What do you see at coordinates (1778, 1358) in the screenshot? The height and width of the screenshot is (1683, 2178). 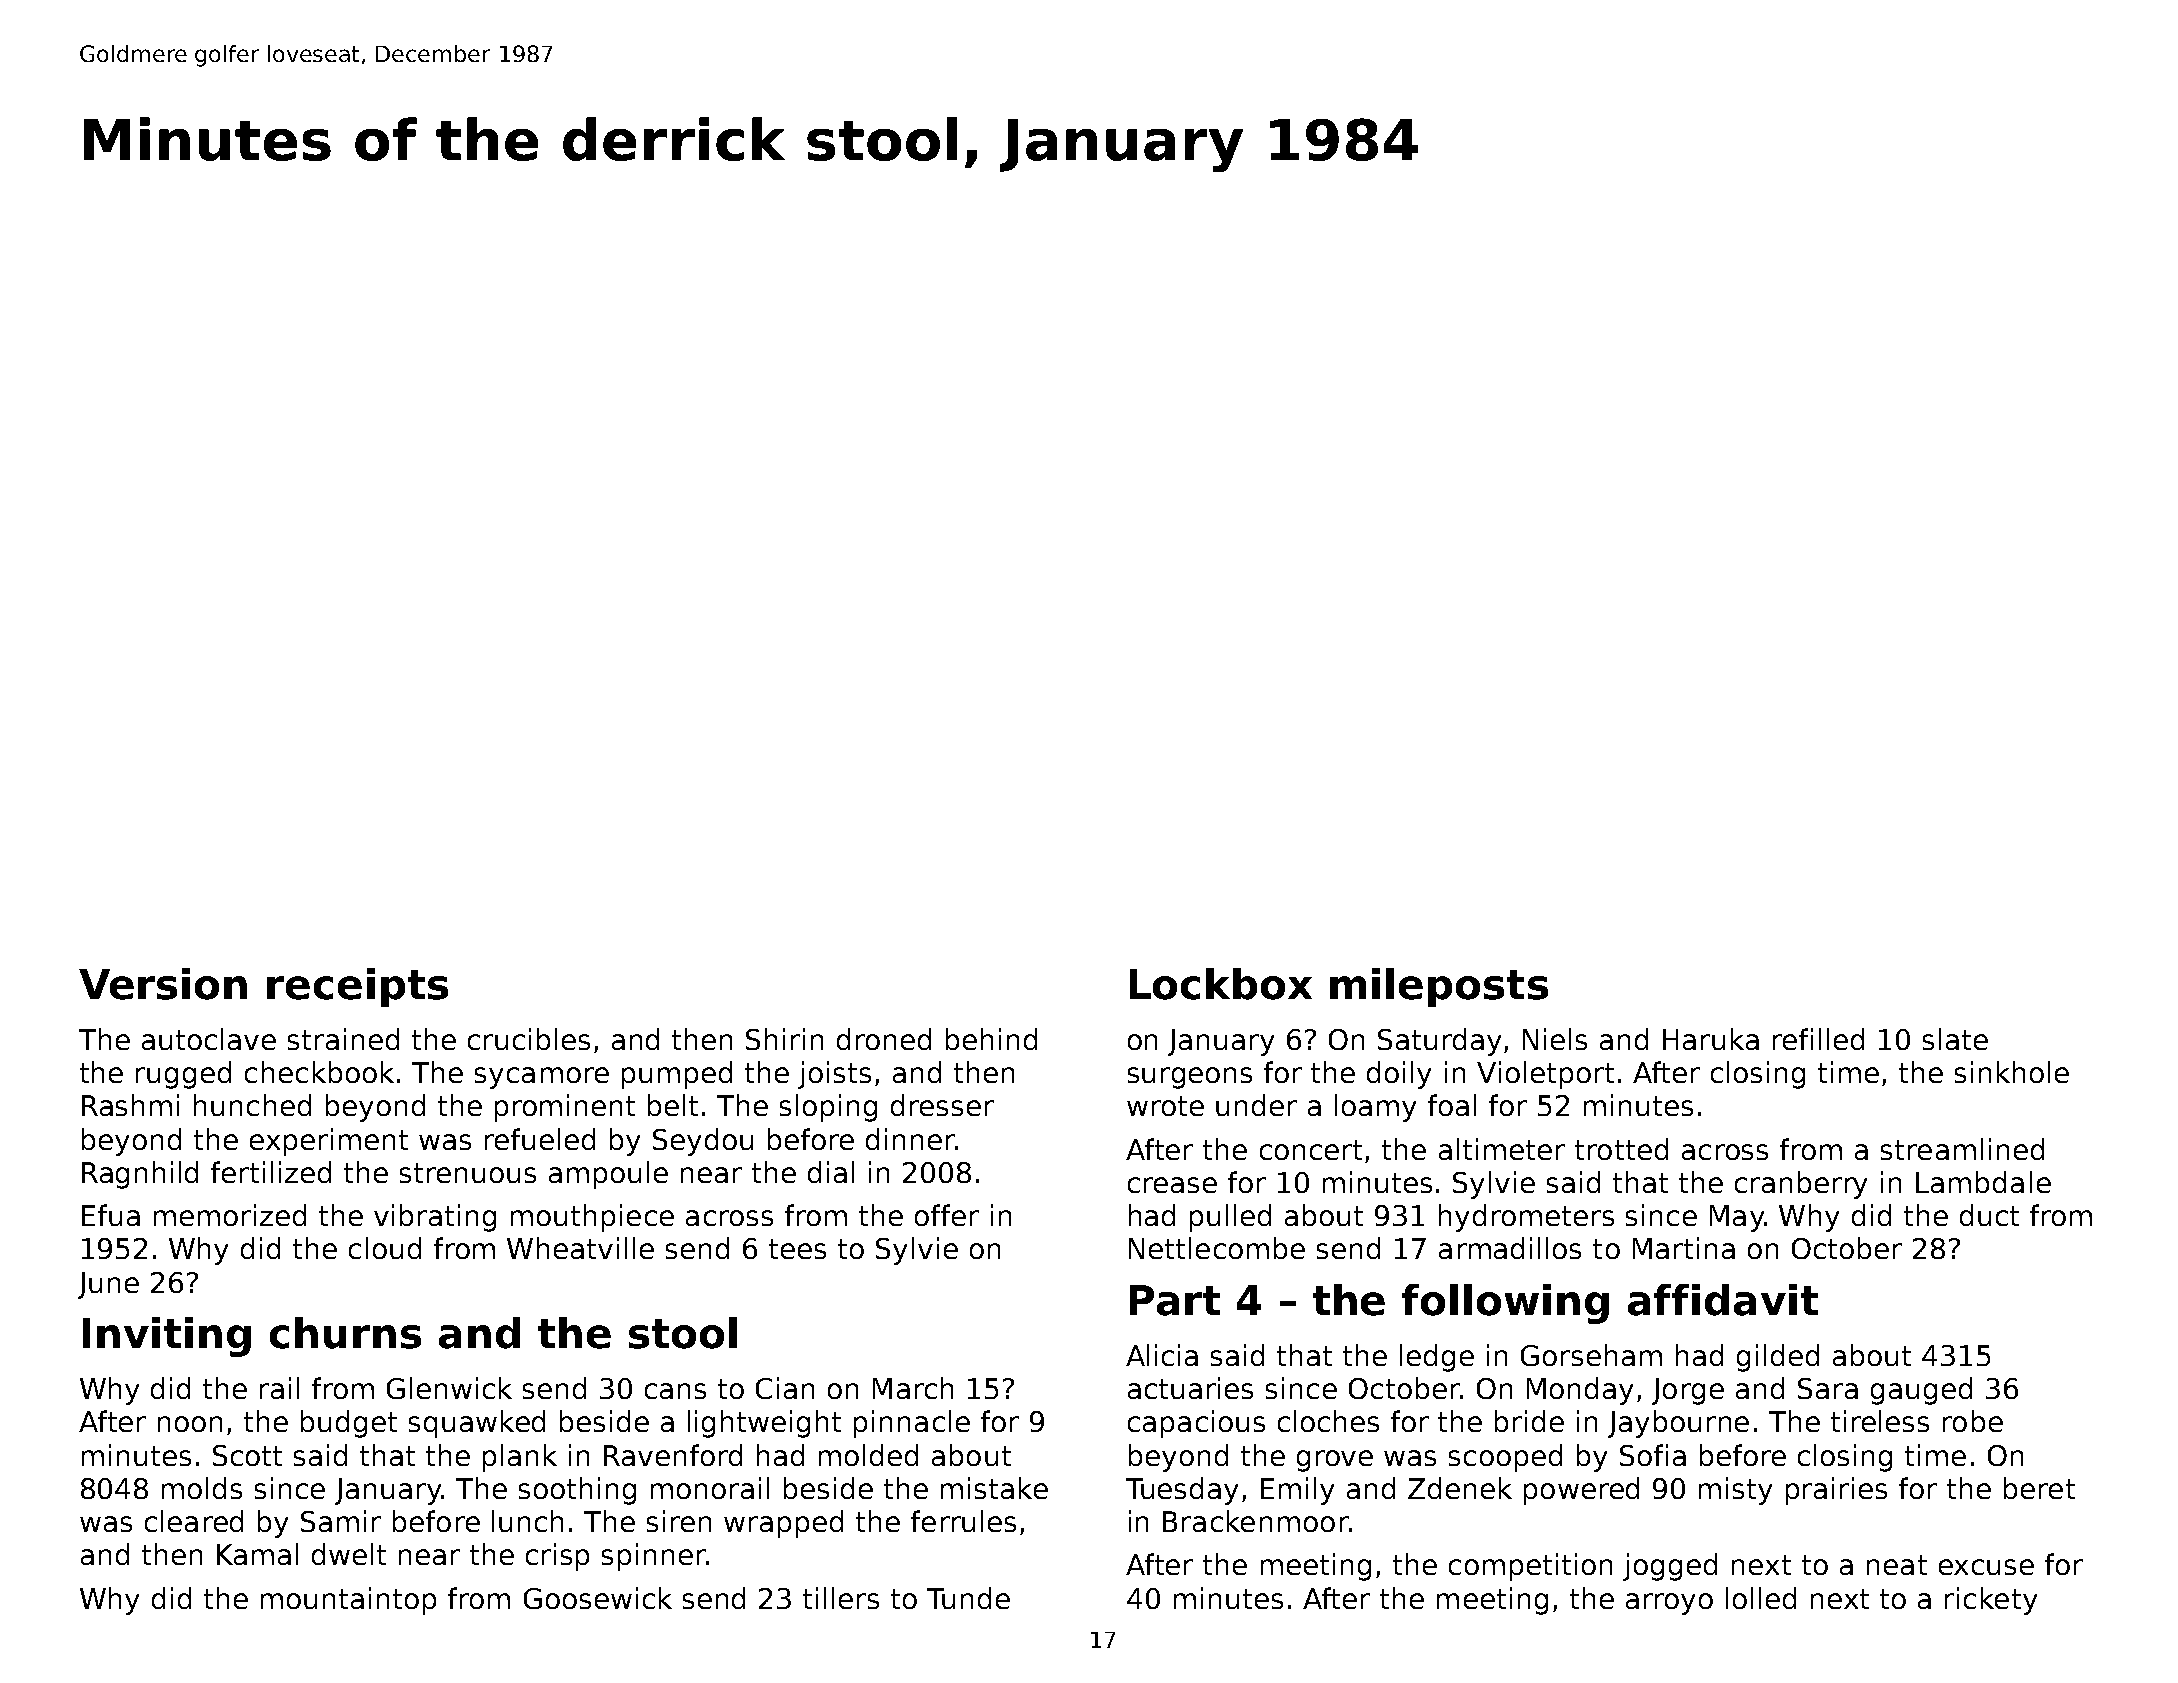 I see `gilded` at bounding box center [1778, 1358].
